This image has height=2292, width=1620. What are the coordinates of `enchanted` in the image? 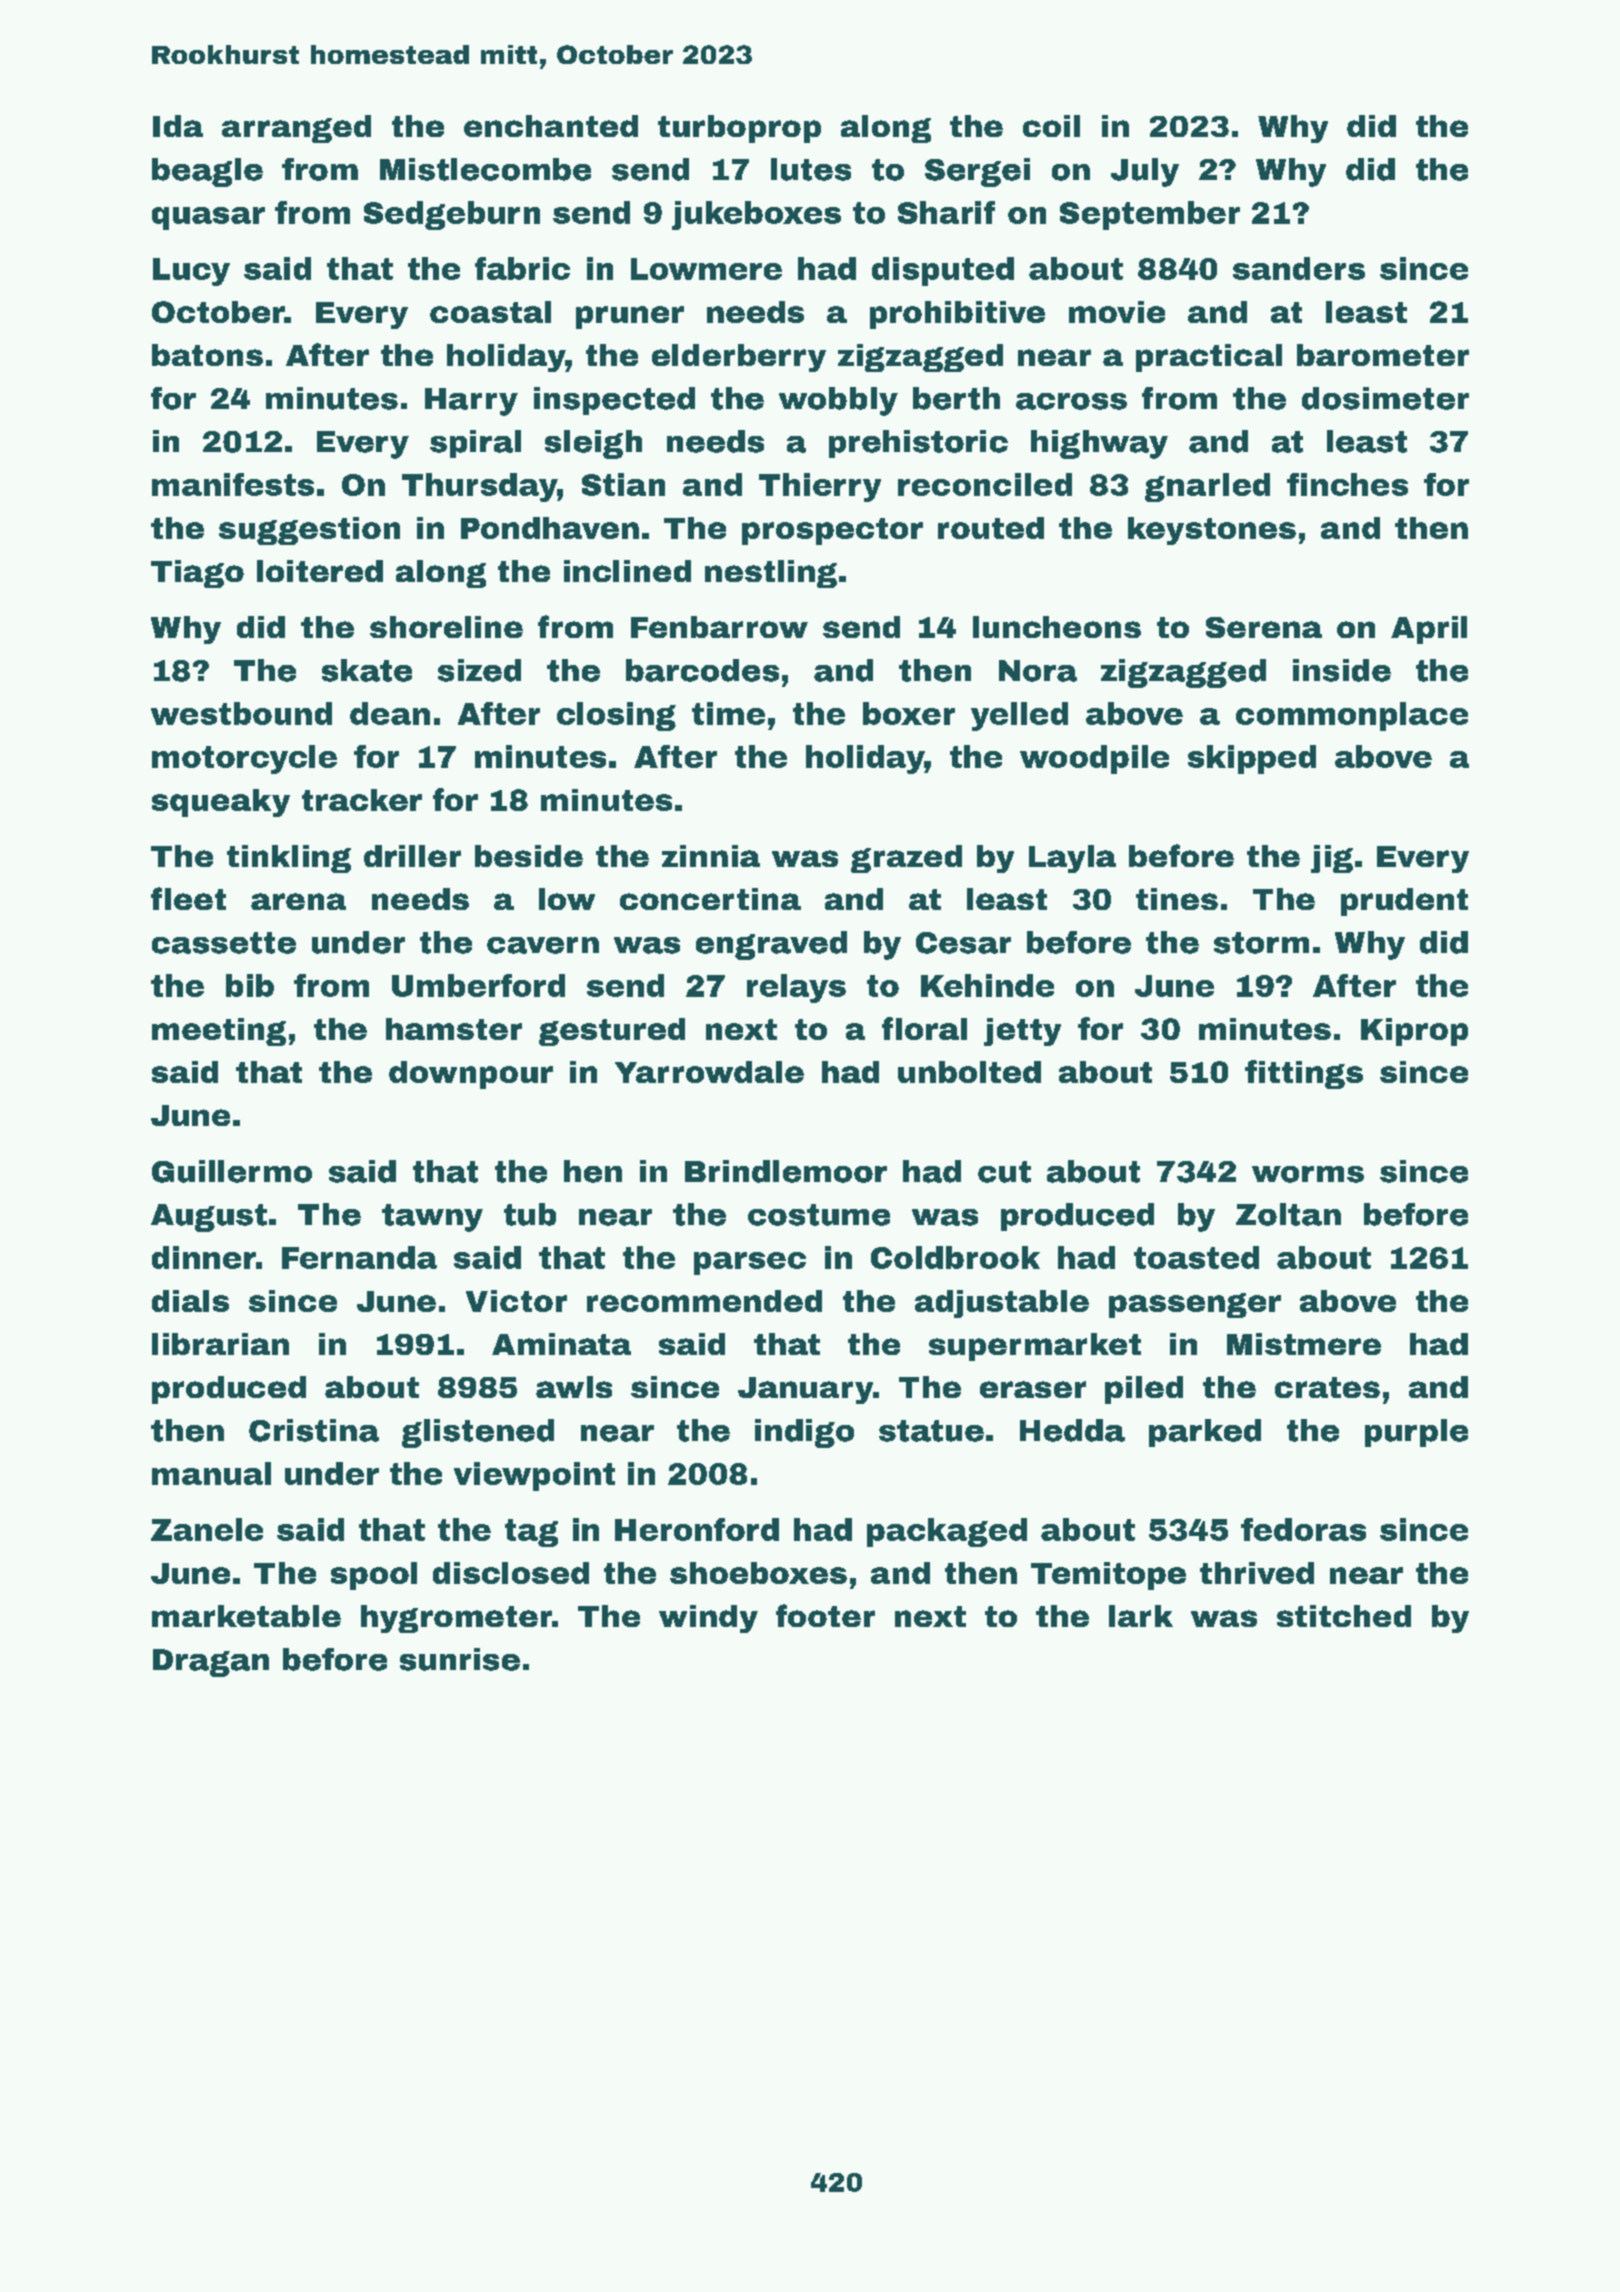 It's located at (551, 126).
